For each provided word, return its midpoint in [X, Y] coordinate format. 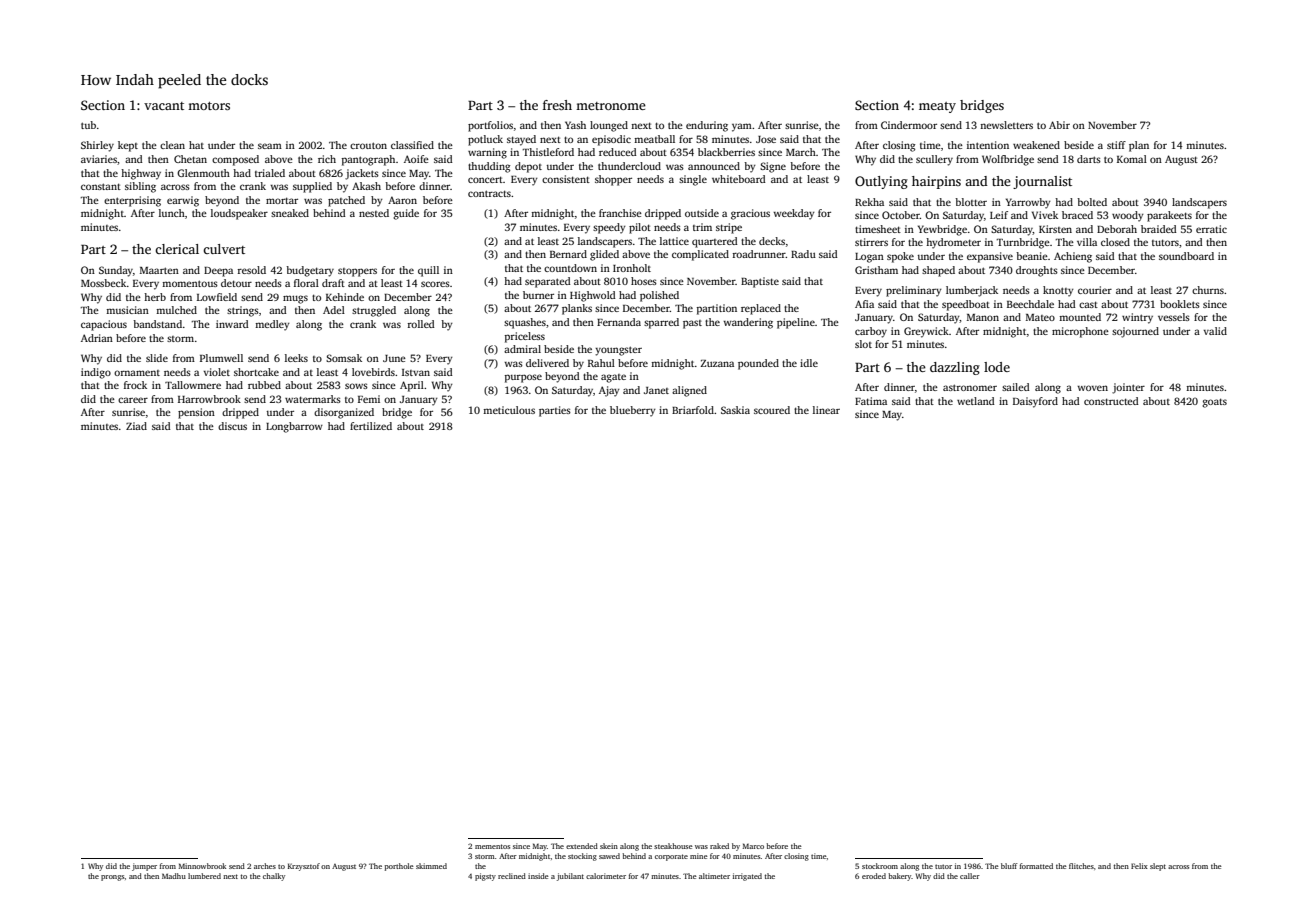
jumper [144, 867]
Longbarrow [294, 427]
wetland [976, 401]
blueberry [633, 411]
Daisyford [1035, 402]
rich [327, 159]
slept [1158, 867]
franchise [620, 213]
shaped [938, 271]
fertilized [371, 426]
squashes [525, 323]
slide [157, 358]
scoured [772, 410]
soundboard [1186, 256]
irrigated [747, 877]
